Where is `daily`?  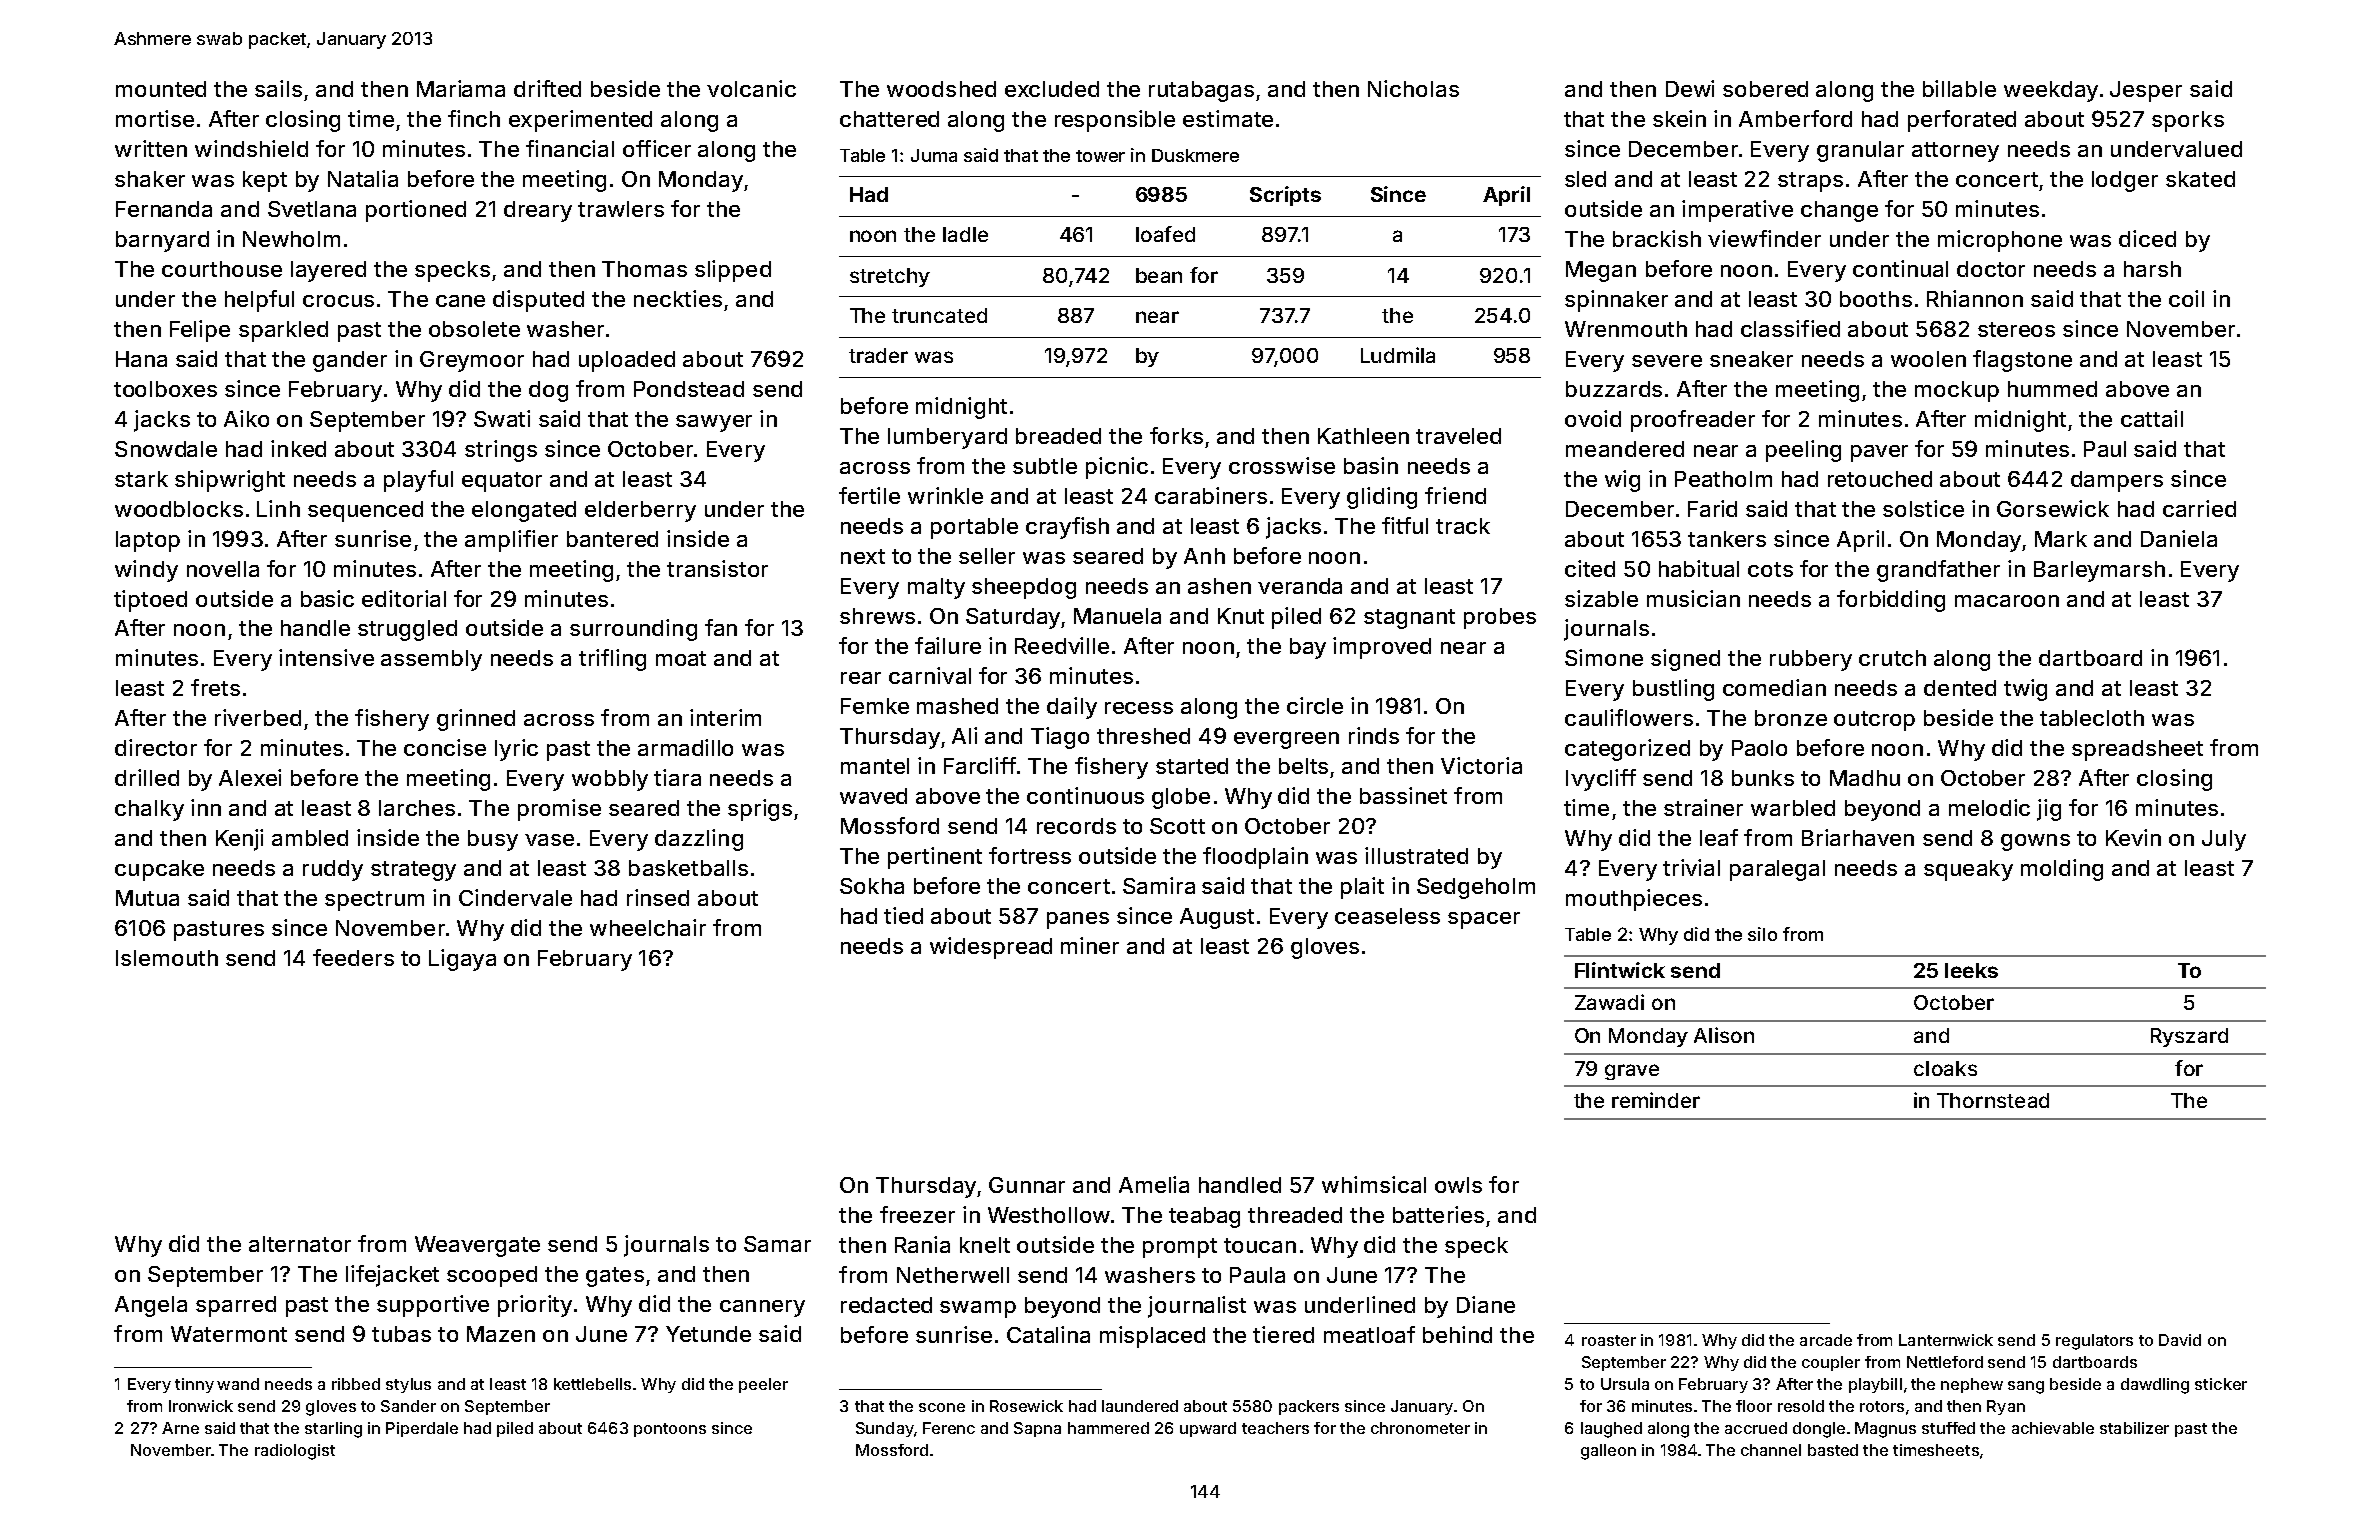
daily is located at coordinates (1072, 708).
